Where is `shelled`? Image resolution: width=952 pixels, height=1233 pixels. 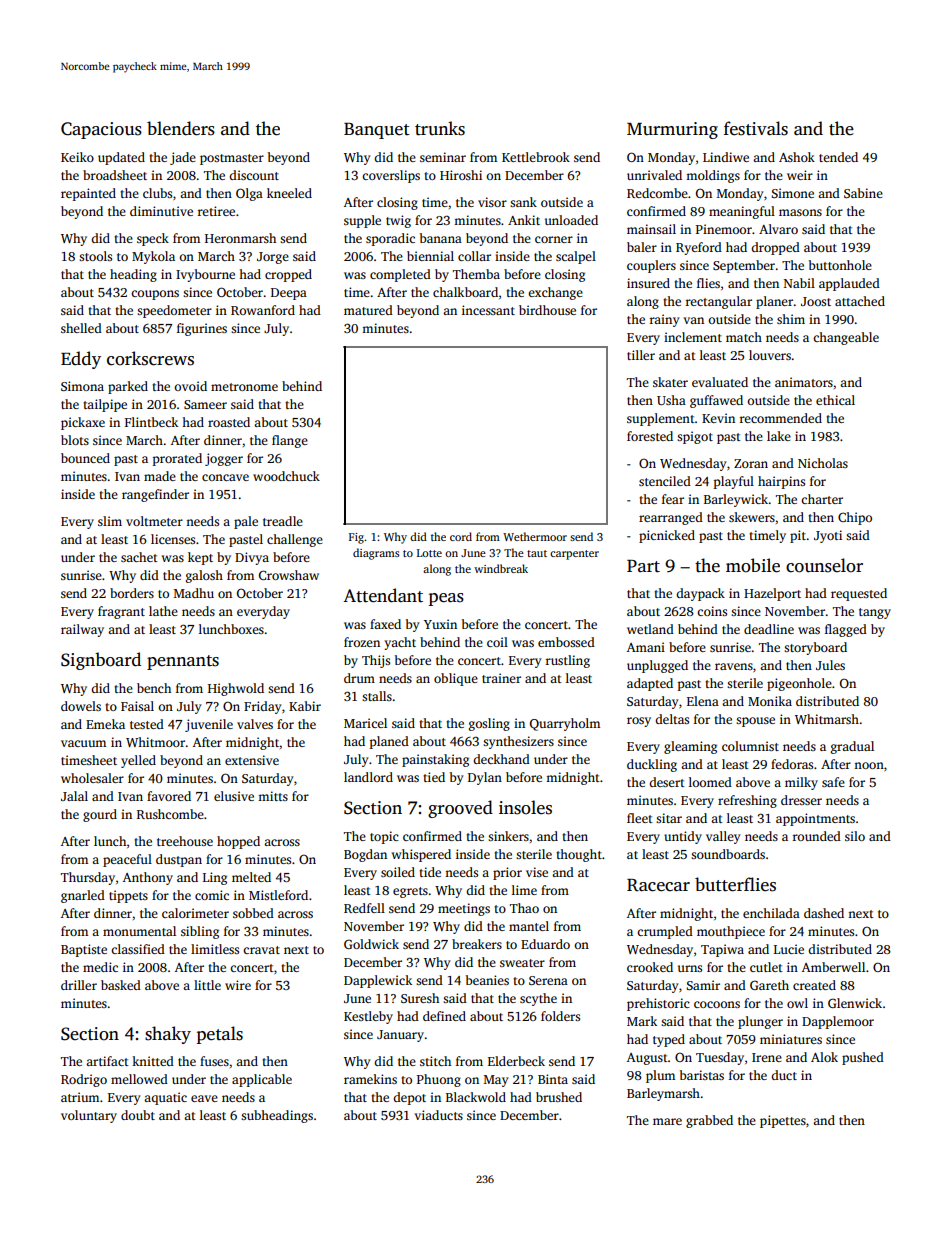
shelled is located at coordinates (81, 328).
